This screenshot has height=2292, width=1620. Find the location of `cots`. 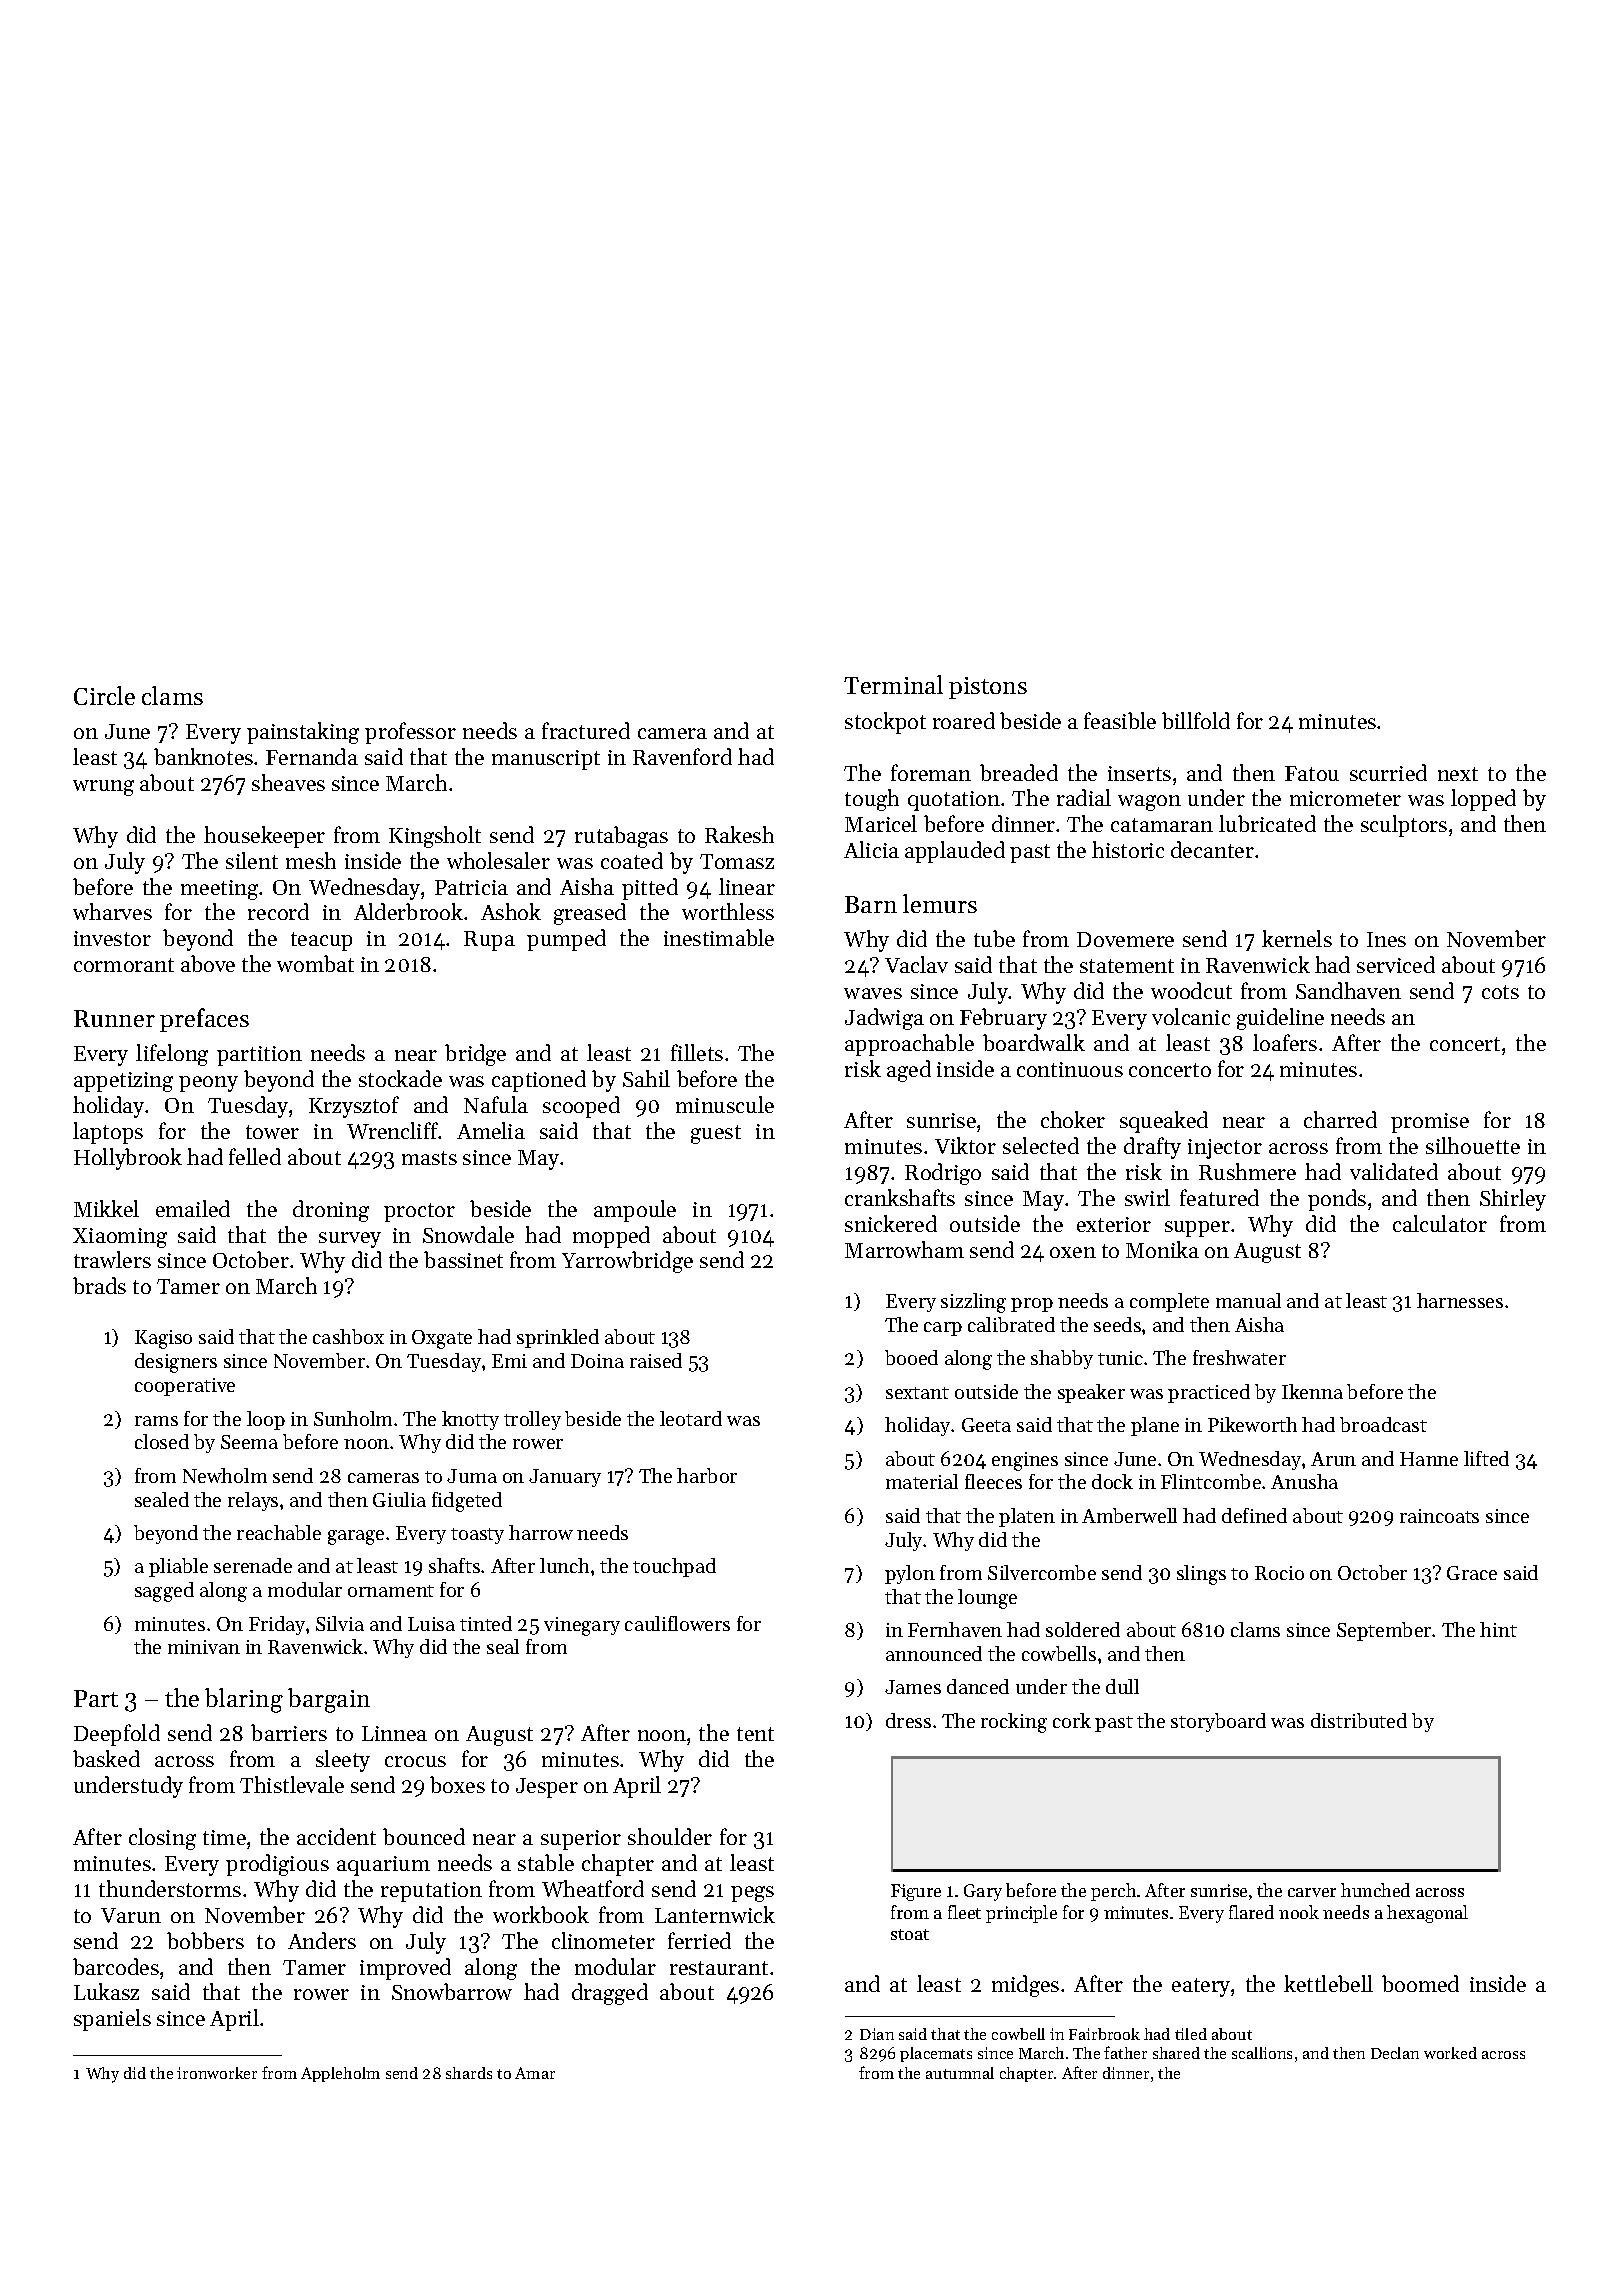

cots is located at coordinates (1500, 992).
